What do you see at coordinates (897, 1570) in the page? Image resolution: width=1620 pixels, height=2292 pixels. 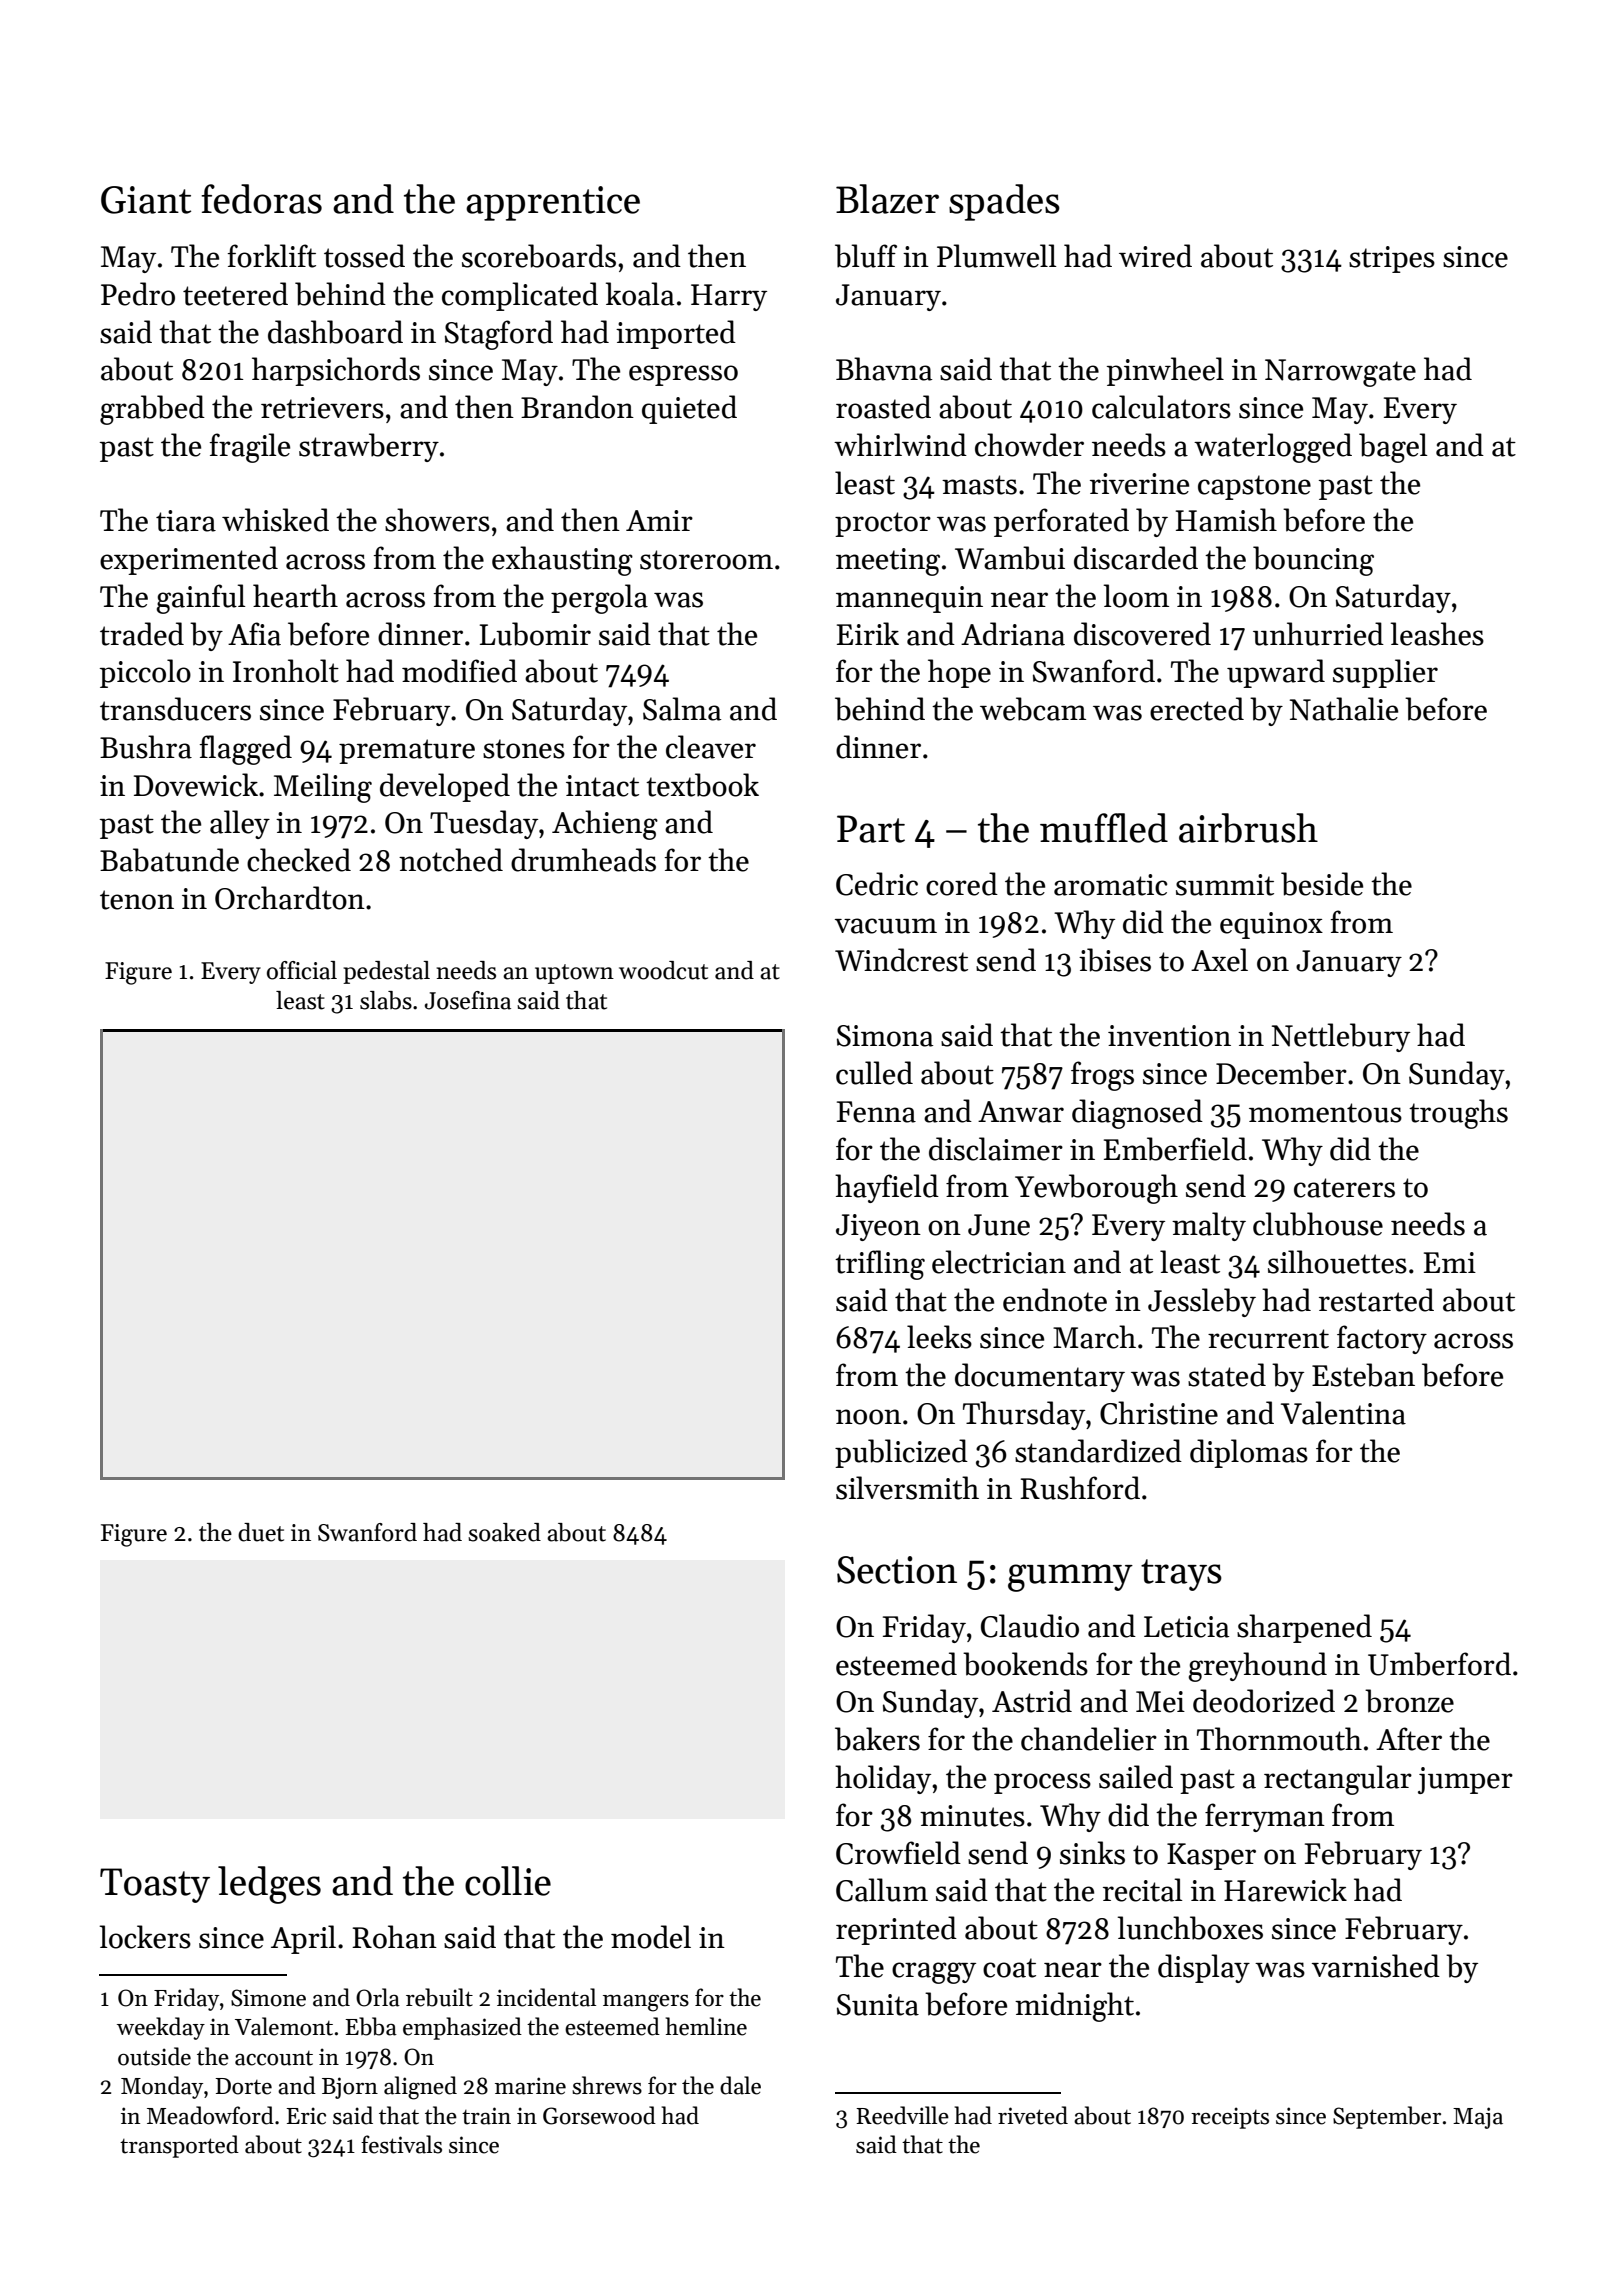 I see `Section` at bounding box center [897, 1570].
